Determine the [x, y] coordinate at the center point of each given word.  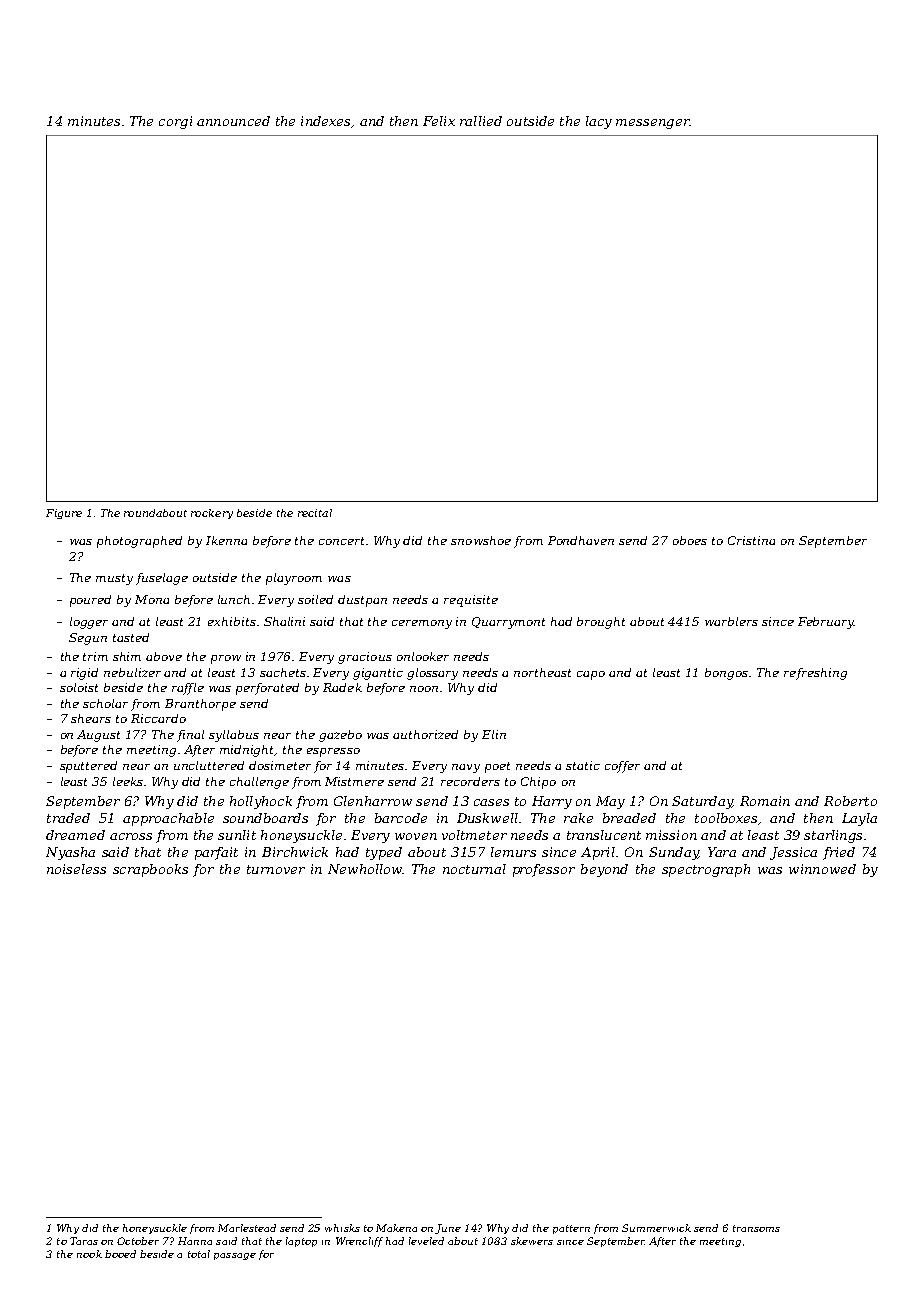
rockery [212, 514]
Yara [722, 852]
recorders [470, 781]
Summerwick [656, 1228]
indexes [325, 121]
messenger [652, 124]
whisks [342, 1228]
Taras [84, 1241]
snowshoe [481, 540]
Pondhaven [581, 540]
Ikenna [226, 540]
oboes [690, 540]
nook [89, 1254]
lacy [599, 122]
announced [233, 121]
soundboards [265, 818]
